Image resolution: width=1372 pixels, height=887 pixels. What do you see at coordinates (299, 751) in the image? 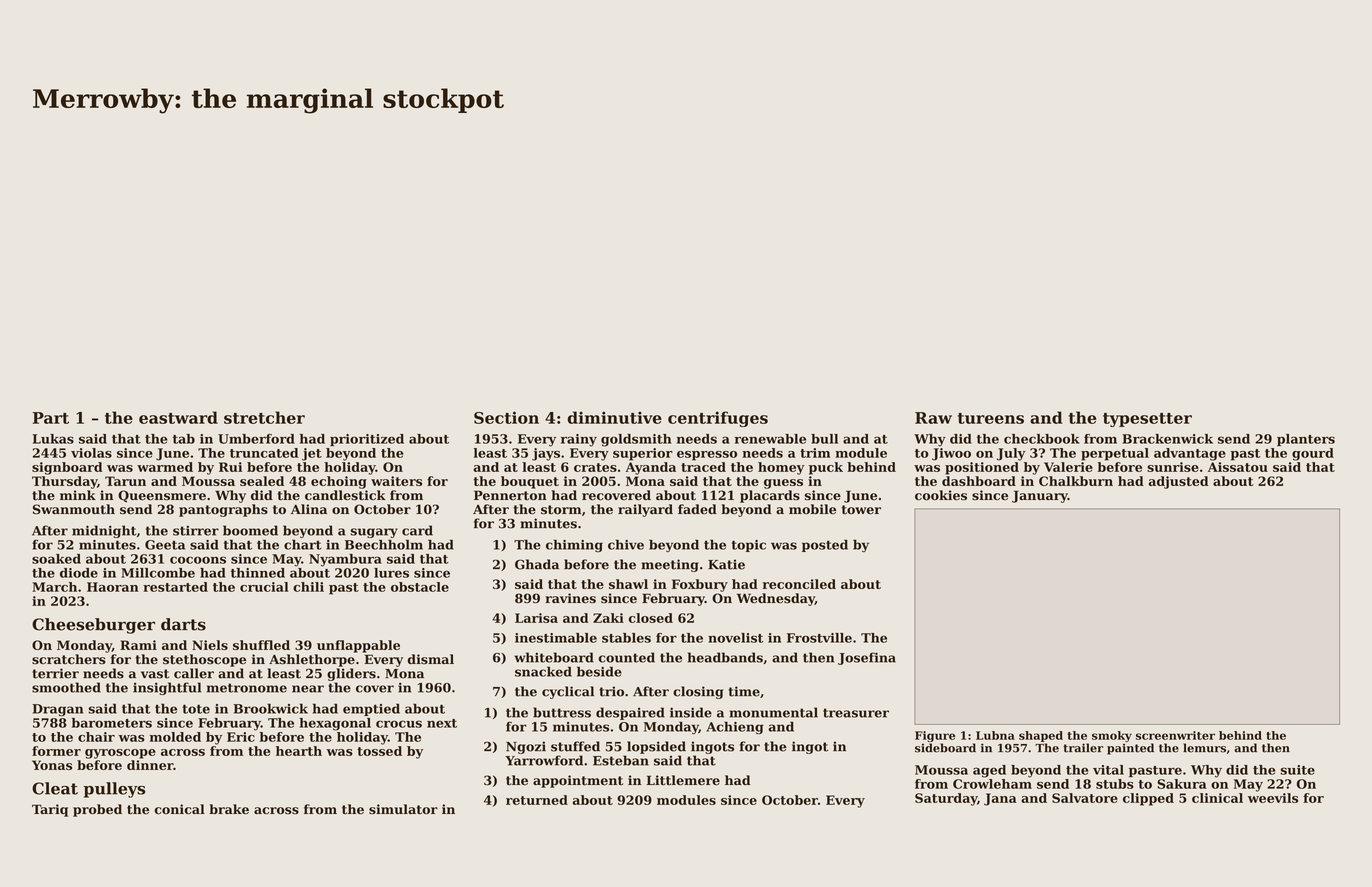
I see `hearth` at bounding box center [299, 751].
